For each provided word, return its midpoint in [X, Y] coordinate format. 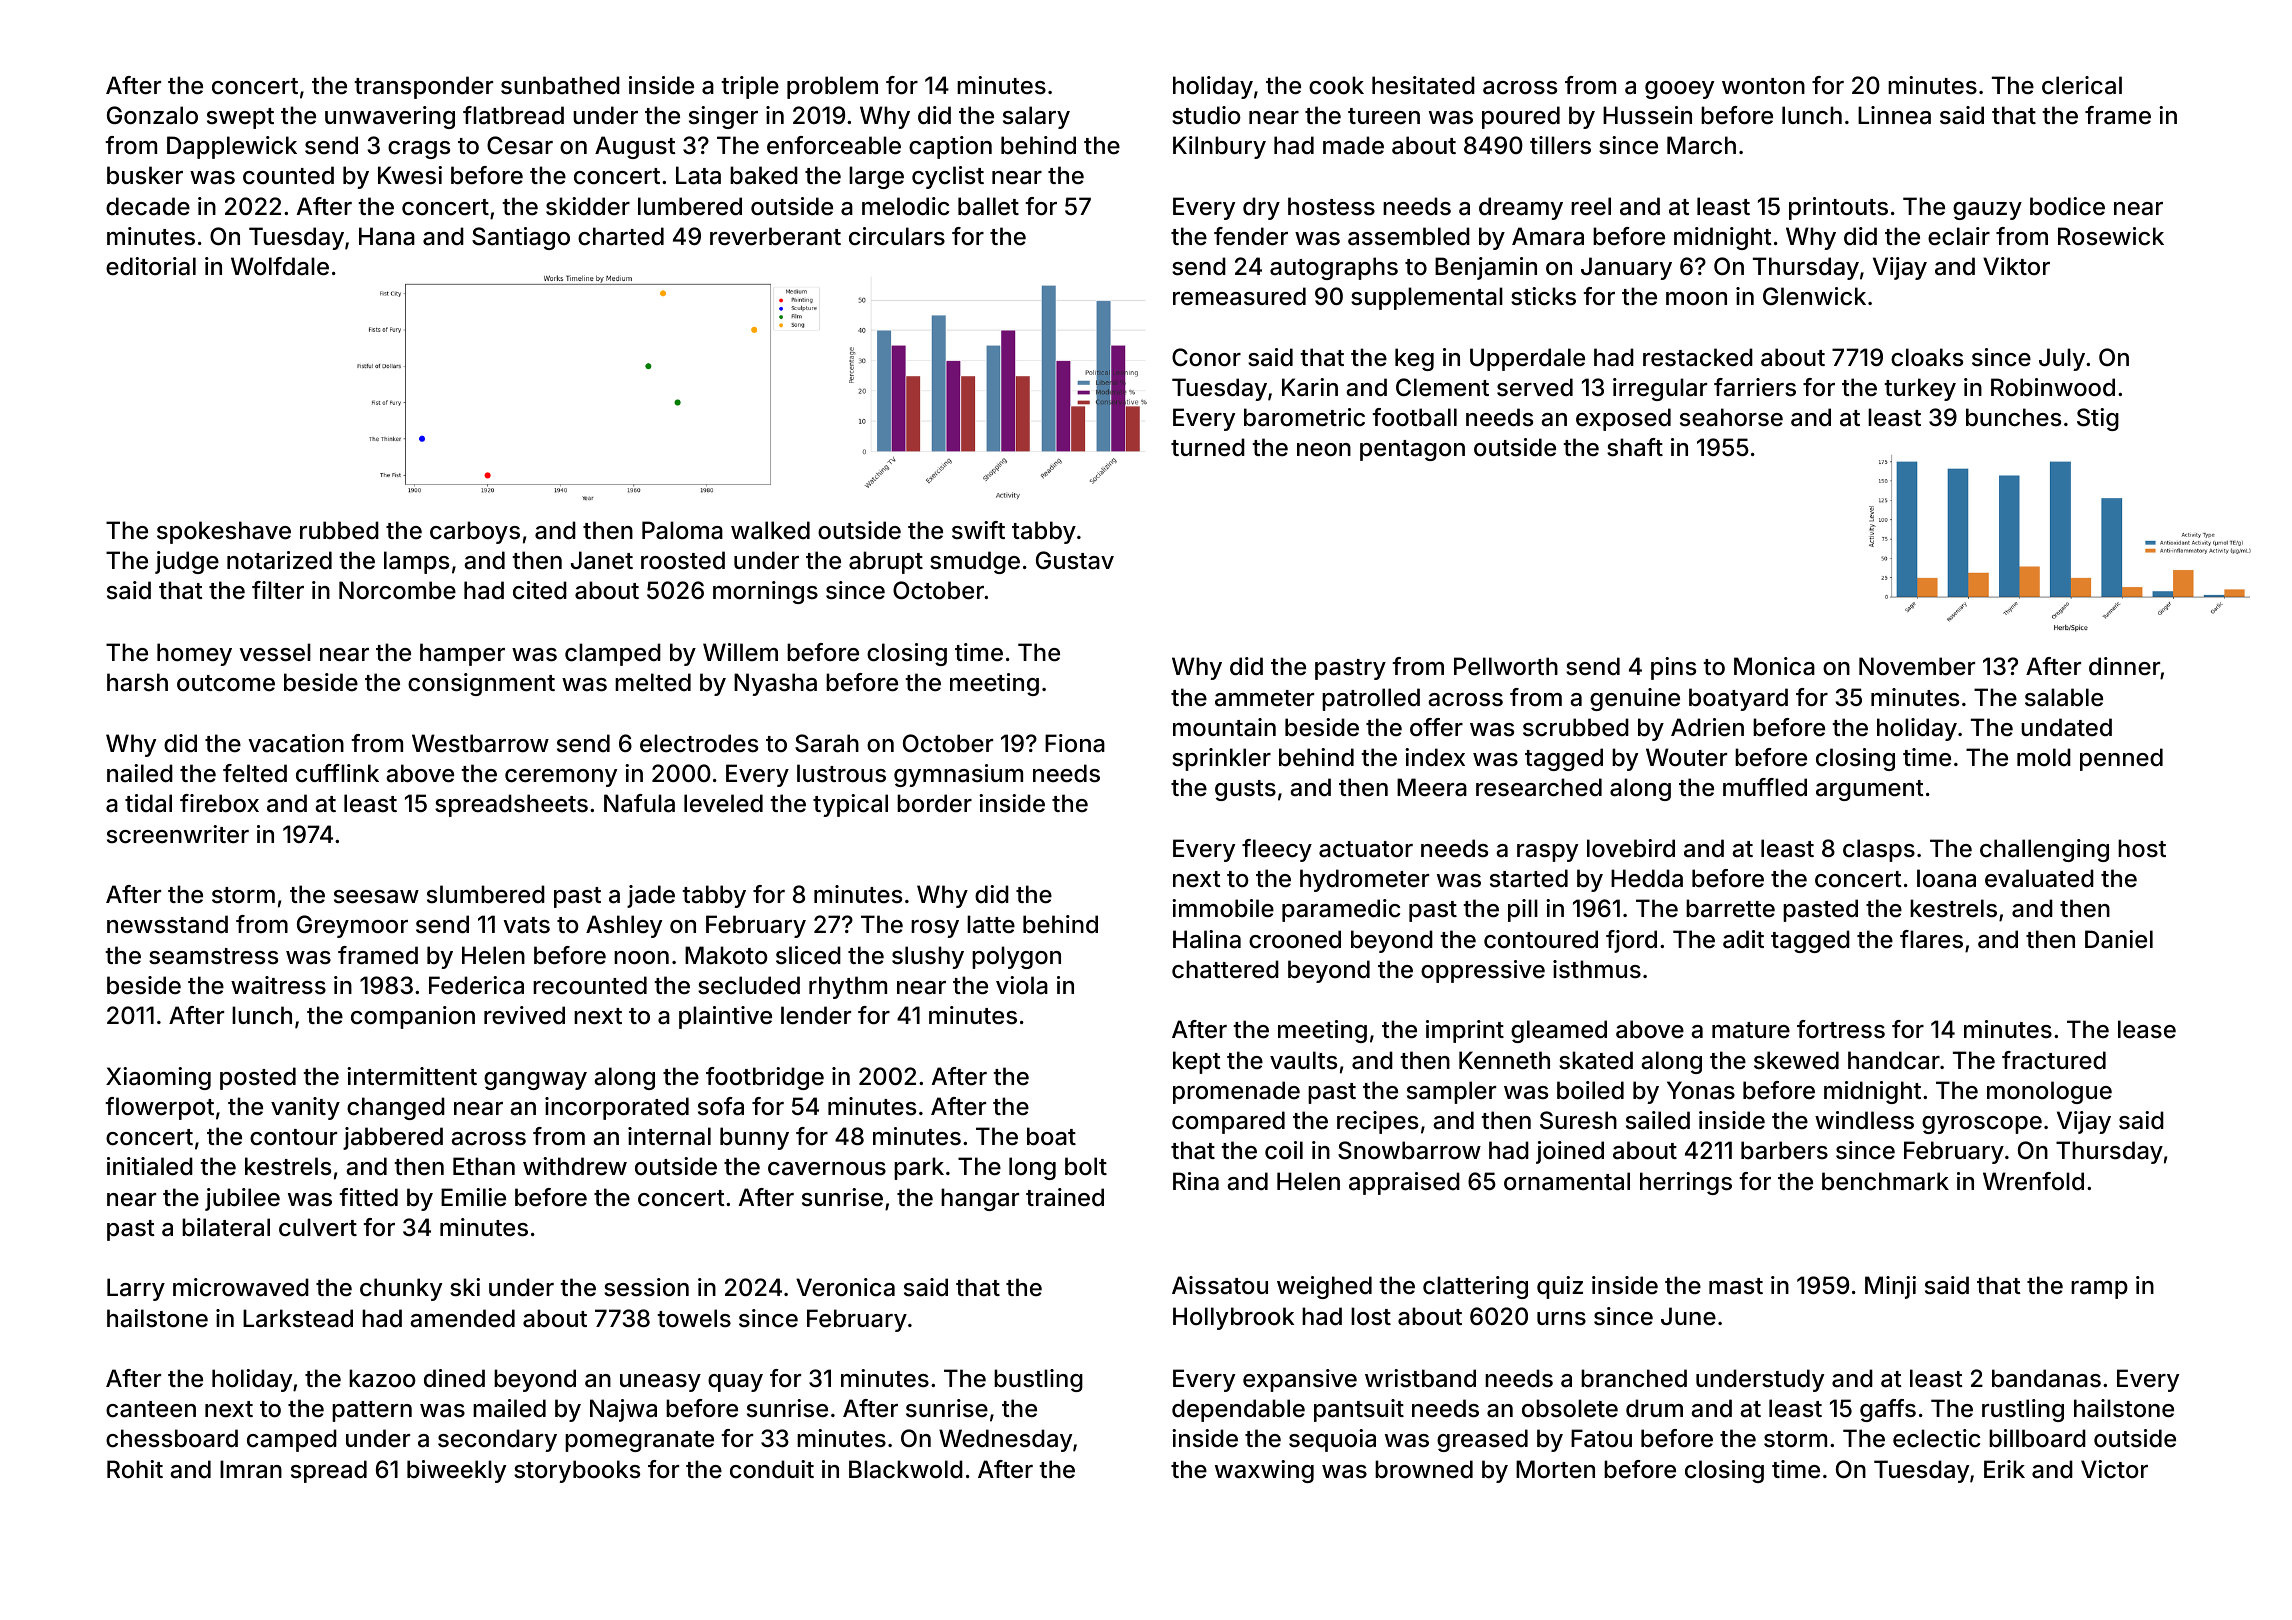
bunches [2013, 417]
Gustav [1075, 560]
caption [950, 147]
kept [1197, 1062]
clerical [2082, 85]
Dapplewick [232, 147]
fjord [1631, 941]
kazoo [382, 1378]
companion [413, 1017]
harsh [137, 682]
